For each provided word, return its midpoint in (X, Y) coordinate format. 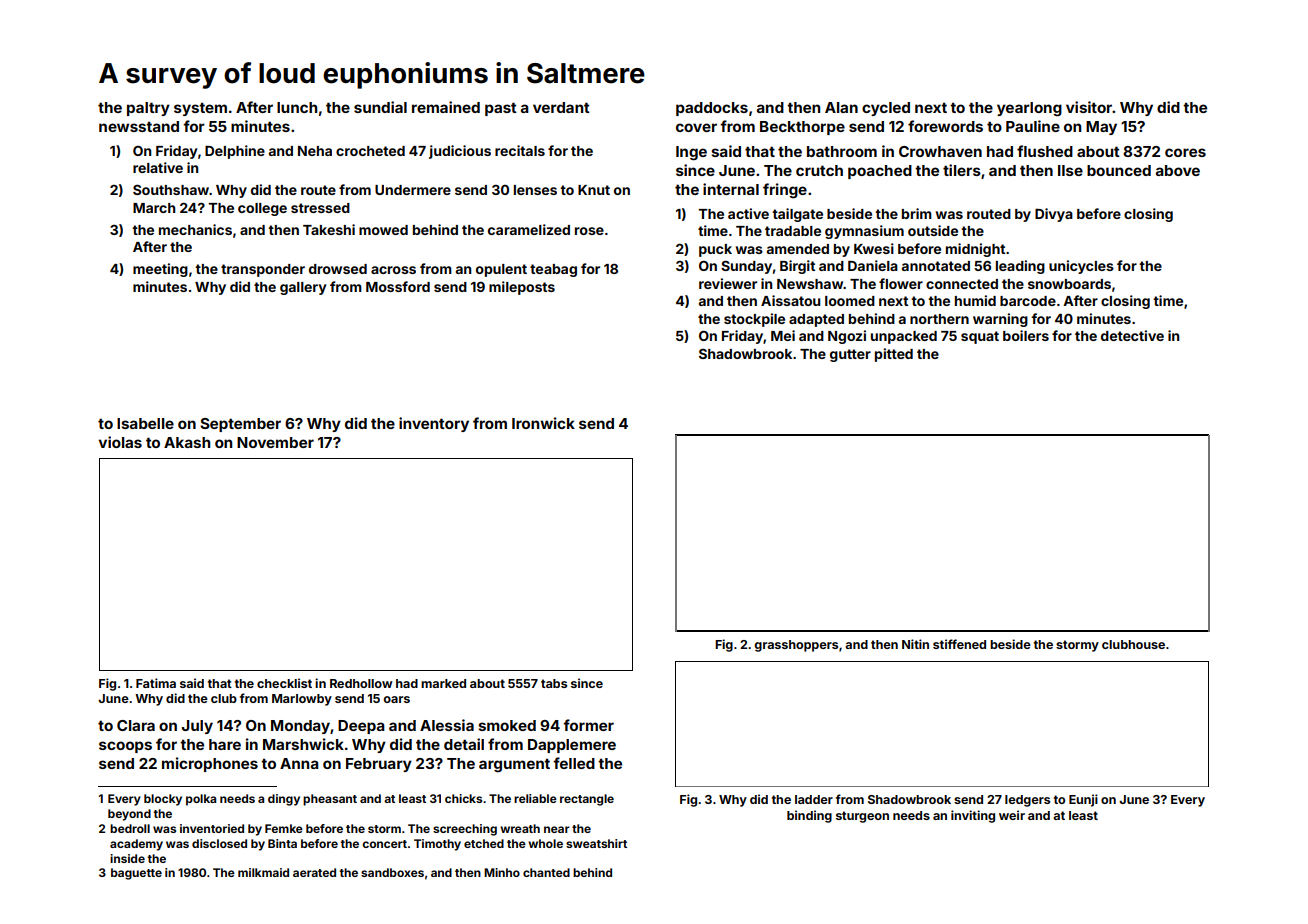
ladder (814, 799)
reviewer (728, 283)
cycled (886, 109)
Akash (187, 442)
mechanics (195, 229)
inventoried (212, 828)
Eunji (1083, 800)
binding (809, 816)
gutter (850, 355)
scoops (125, 747)
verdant (561, 107)
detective (1132, 335)
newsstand (139, 126)
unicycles (1081, 267)
